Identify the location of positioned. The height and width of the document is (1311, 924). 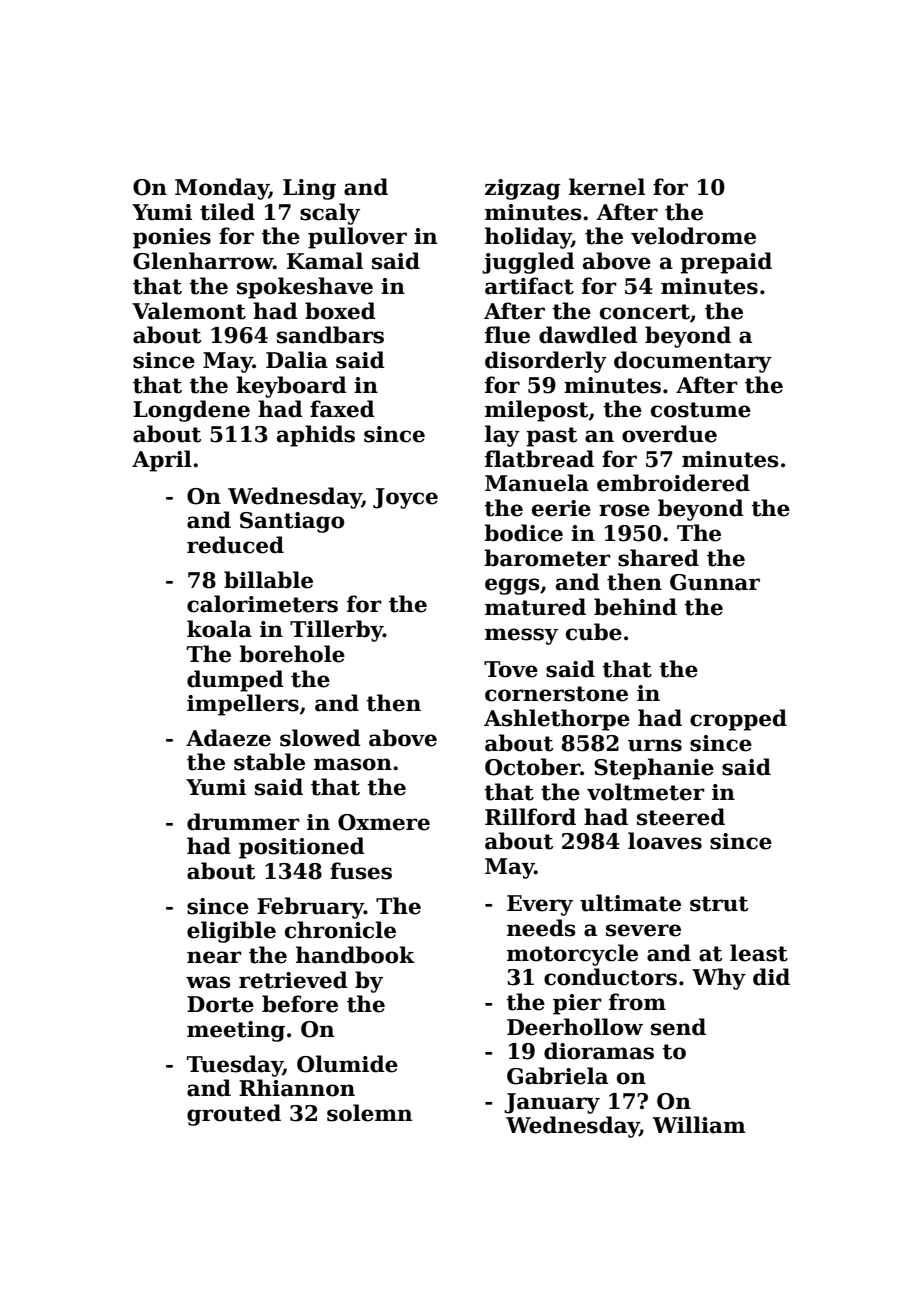
(302, 848).
